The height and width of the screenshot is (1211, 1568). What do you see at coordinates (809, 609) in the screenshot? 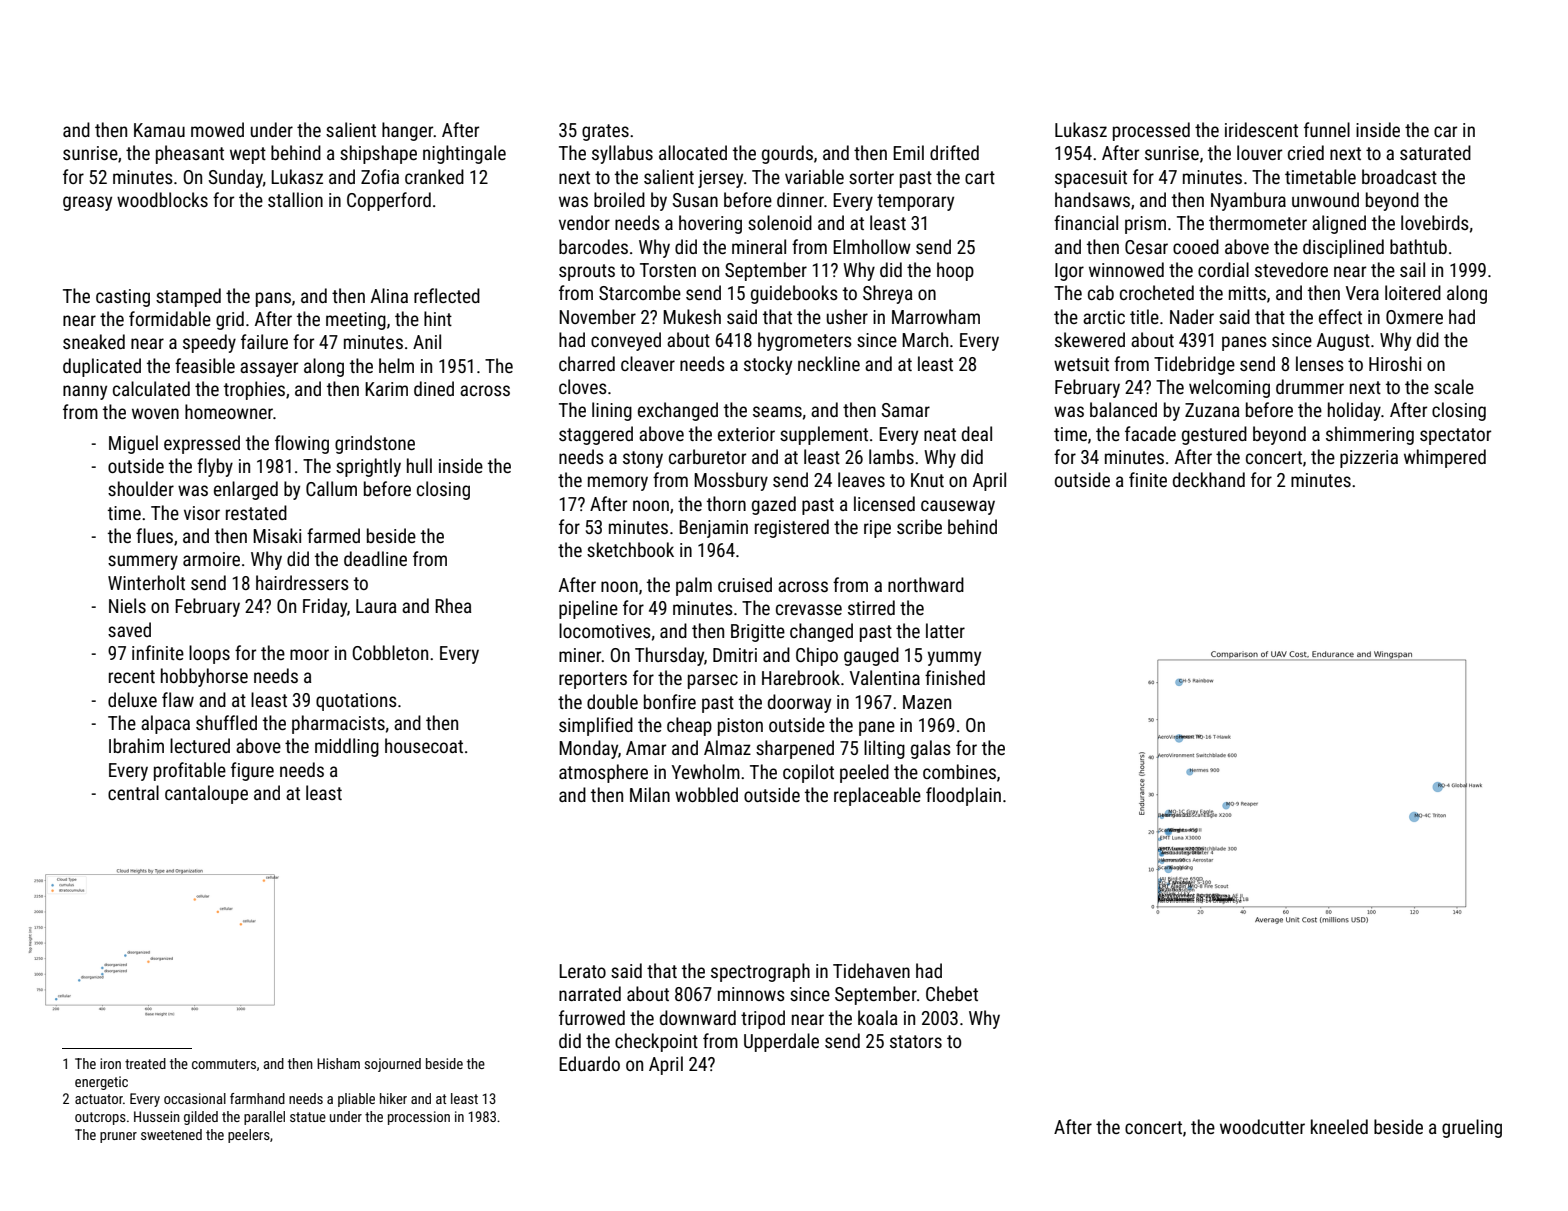
I see `crevasse` at bounding box center [809, 609].
